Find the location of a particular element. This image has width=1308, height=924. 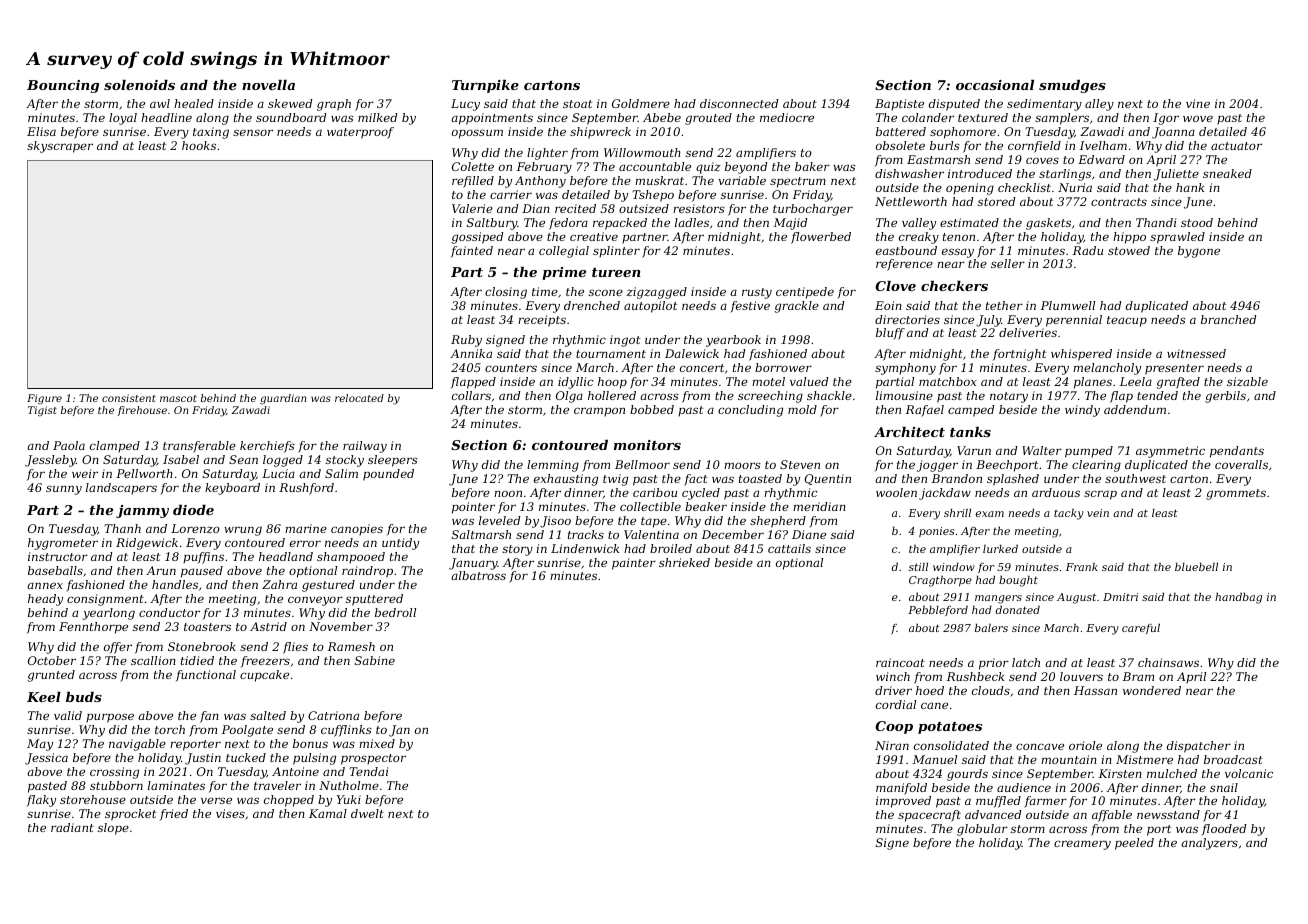

smudges is located at coordinates (1072, 86).
